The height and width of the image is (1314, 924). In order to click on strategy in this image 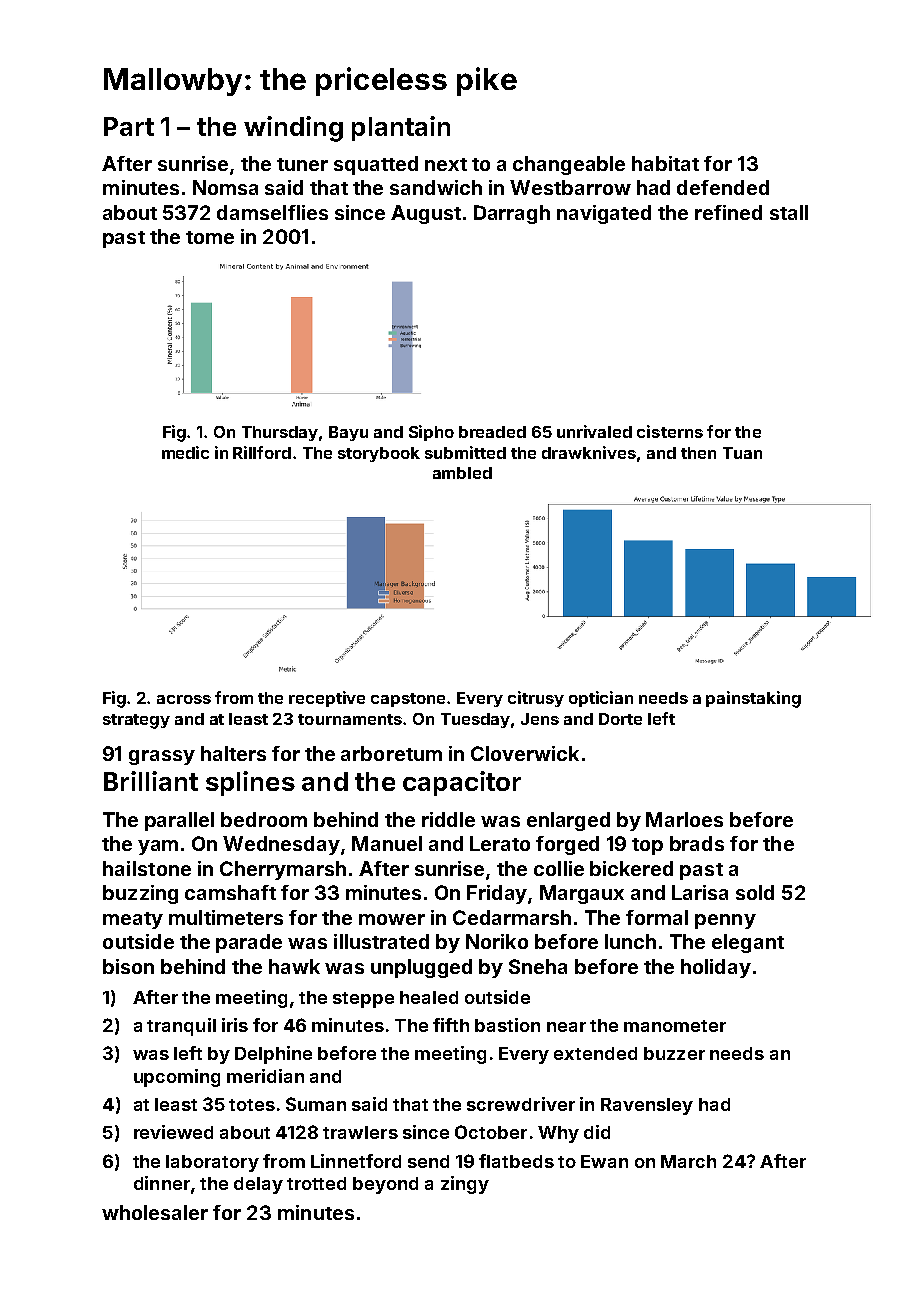, I will do `click(136, 721)`.
